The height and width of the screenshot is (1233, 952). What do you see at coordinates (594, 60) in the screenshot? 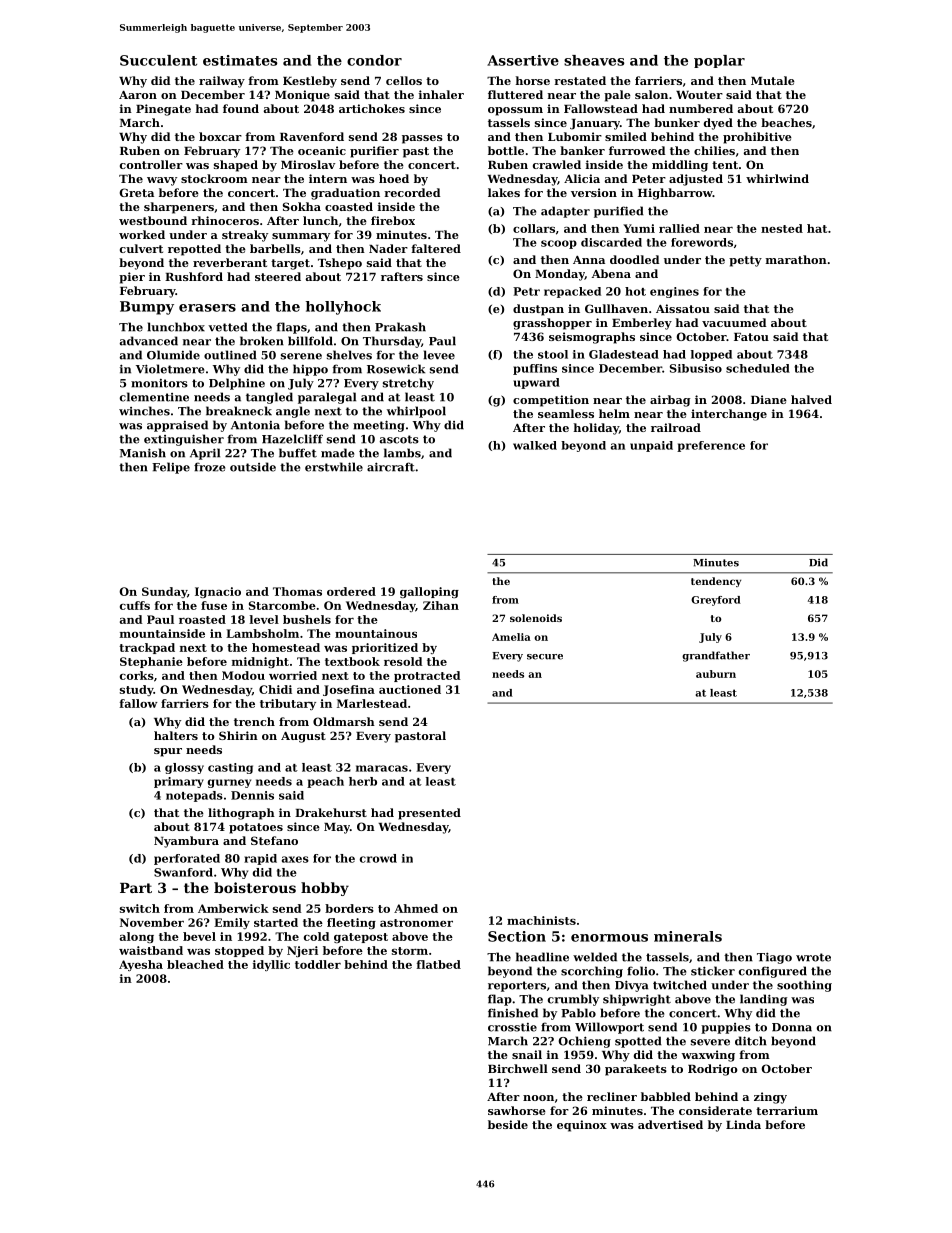
I see `sheaves` at bounding box center [594, 60].
